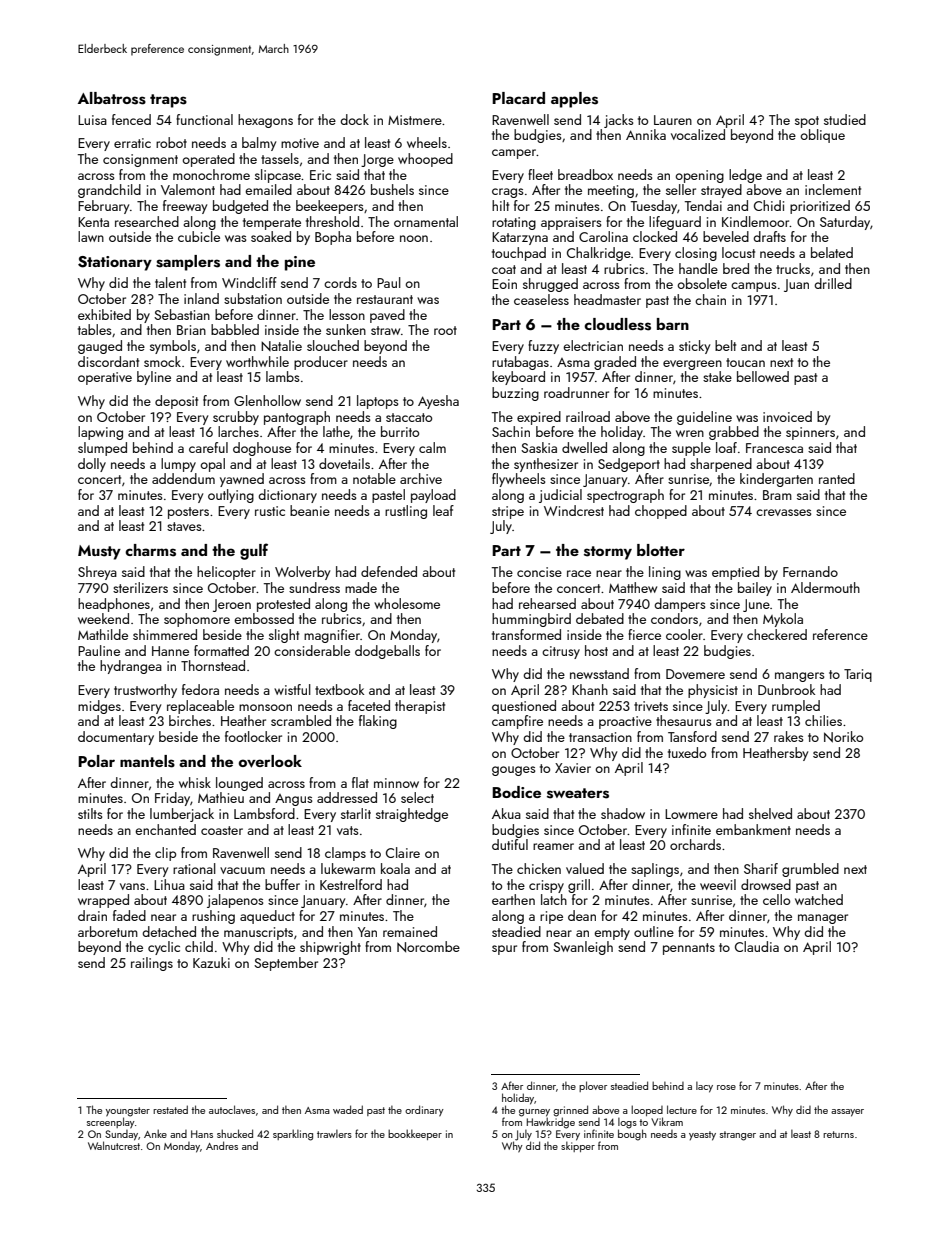 The width and height of the screenshot is (952, 1233). Describe the element at coordinates (753, 829) in the screenshot. I see `embankment` at that location.
